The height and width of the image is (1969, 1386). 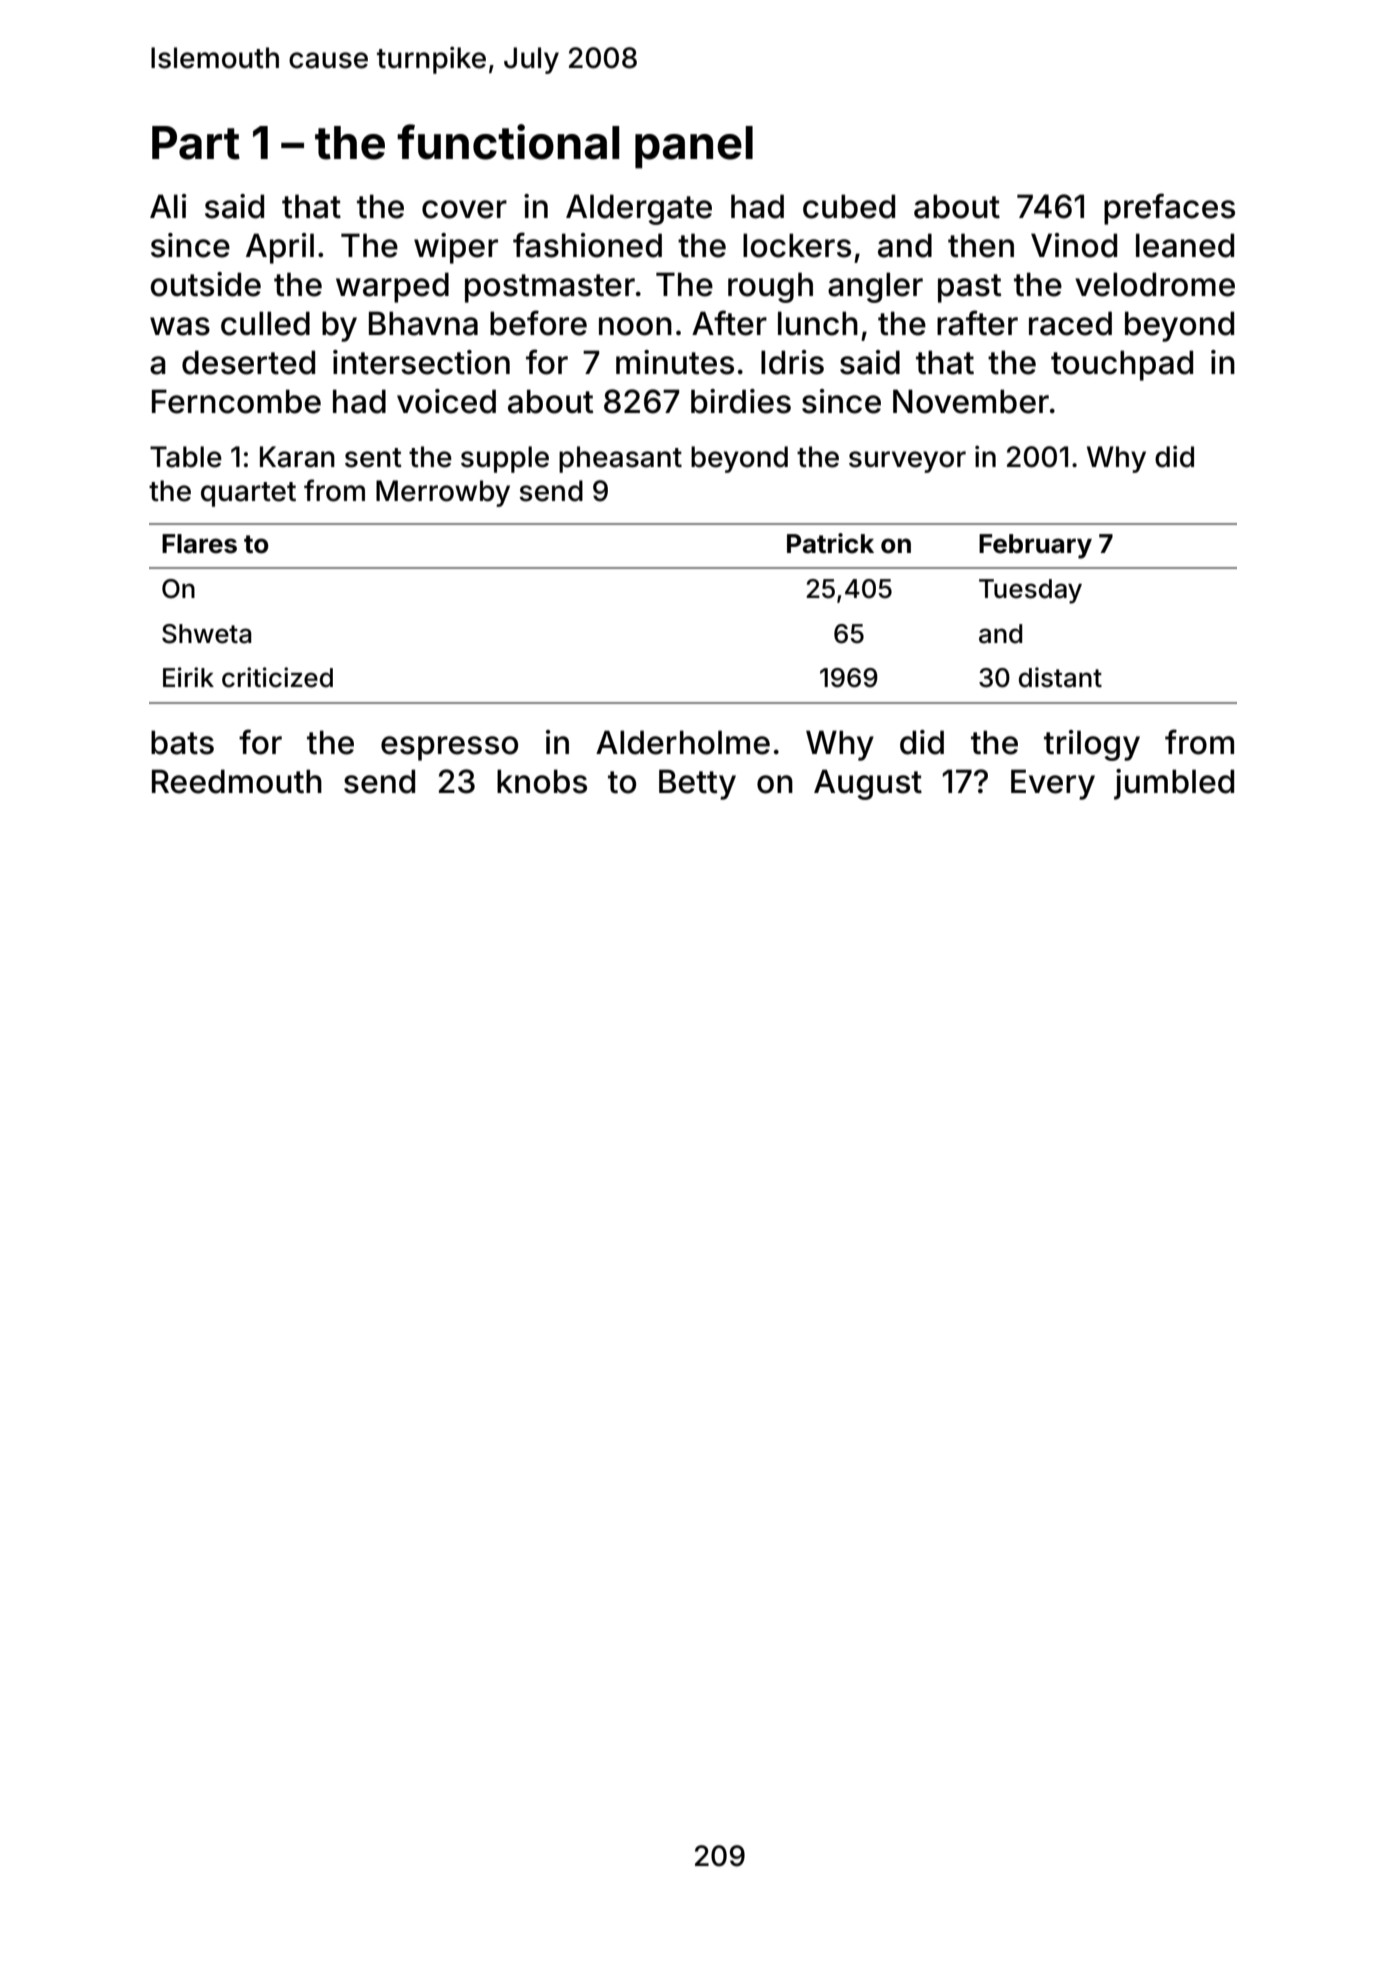 I want to click on lunch, so click(x=818, y=323).
